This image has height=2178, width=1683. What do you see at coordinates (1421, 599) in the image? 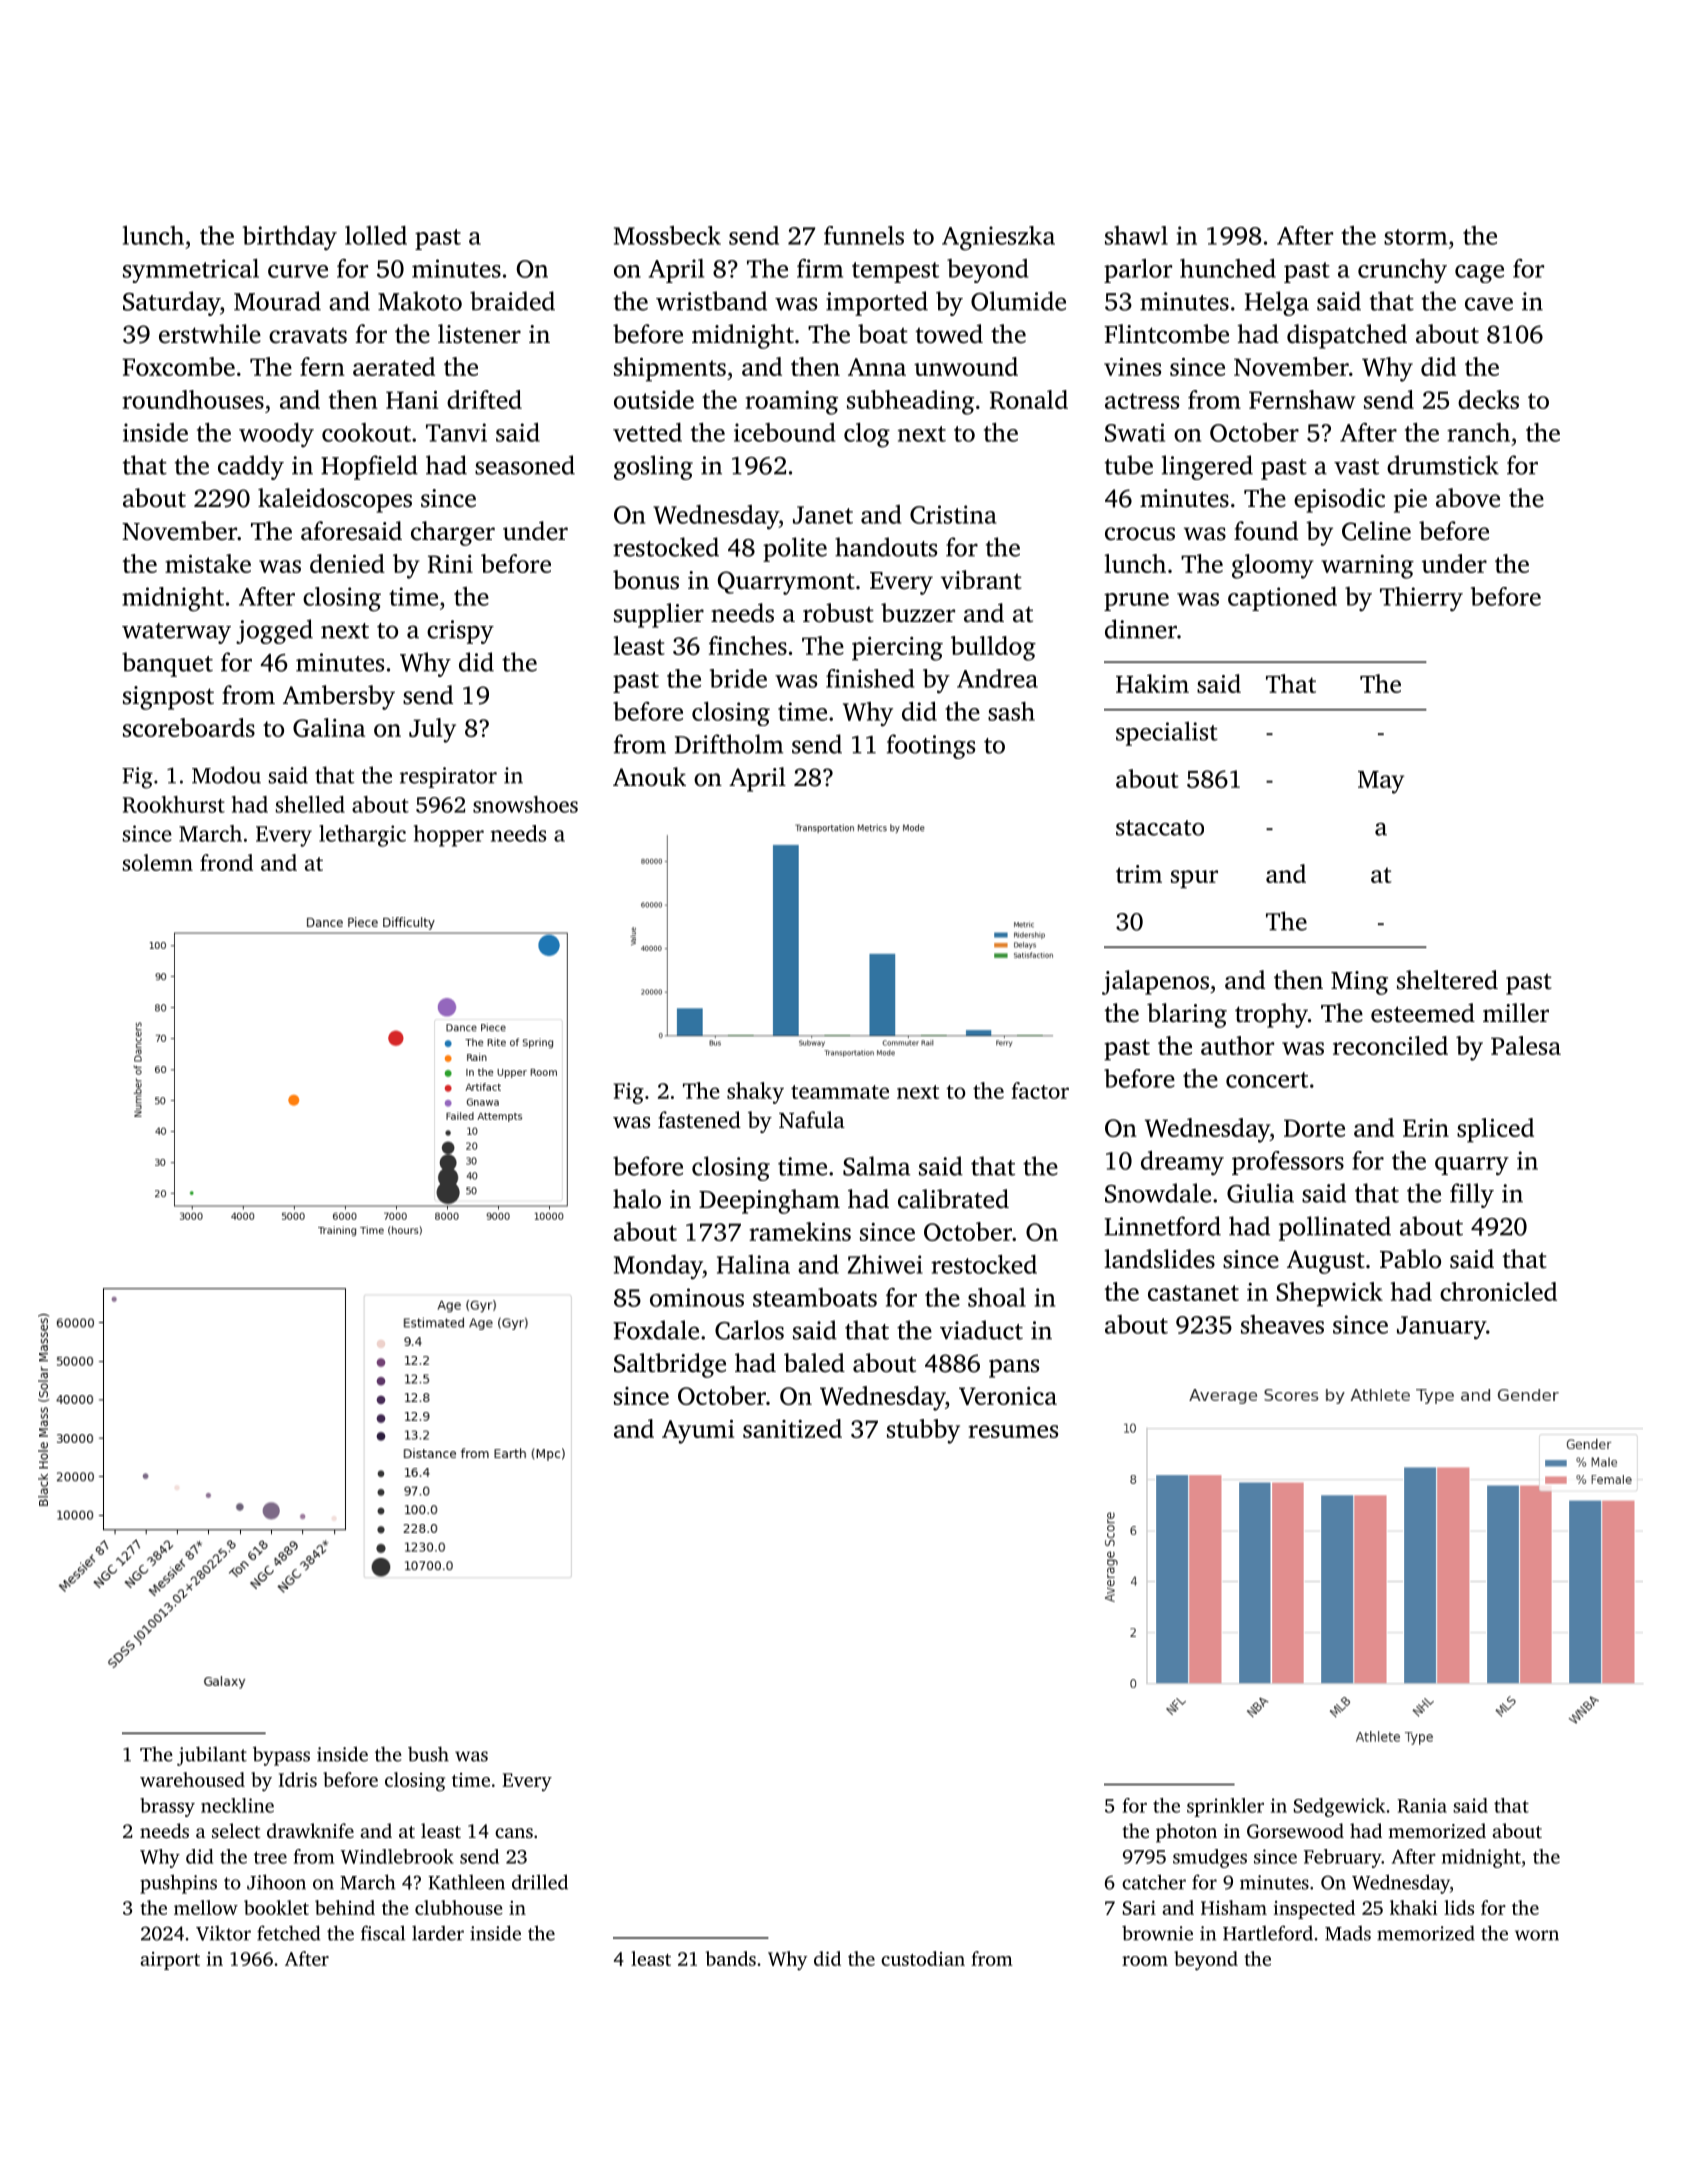
I see `Thierry` at bounding box center [1421, 599].
